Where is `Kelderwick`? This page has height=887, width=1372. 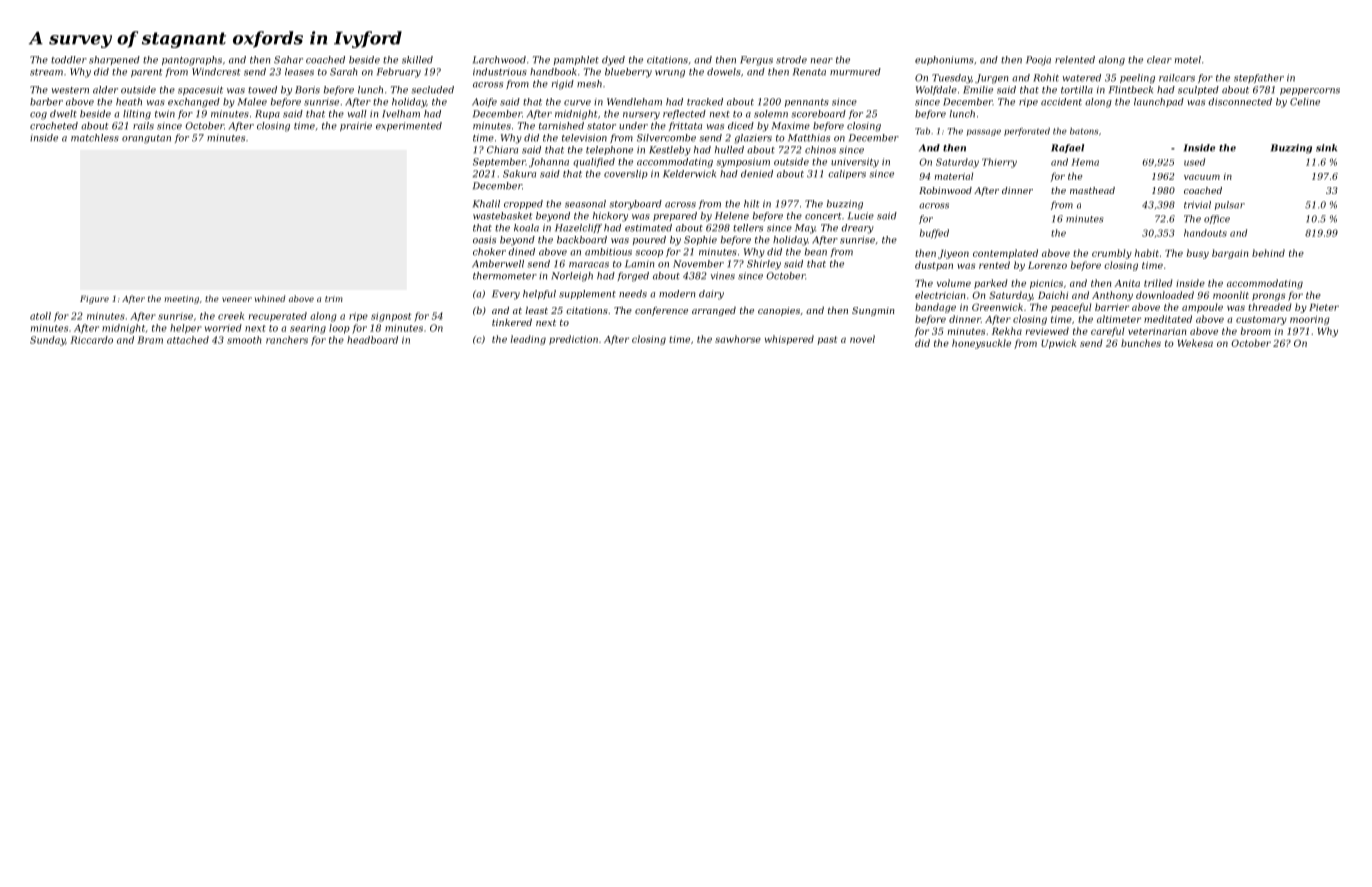
Kelderwick is located at coordinates (689, 174).
